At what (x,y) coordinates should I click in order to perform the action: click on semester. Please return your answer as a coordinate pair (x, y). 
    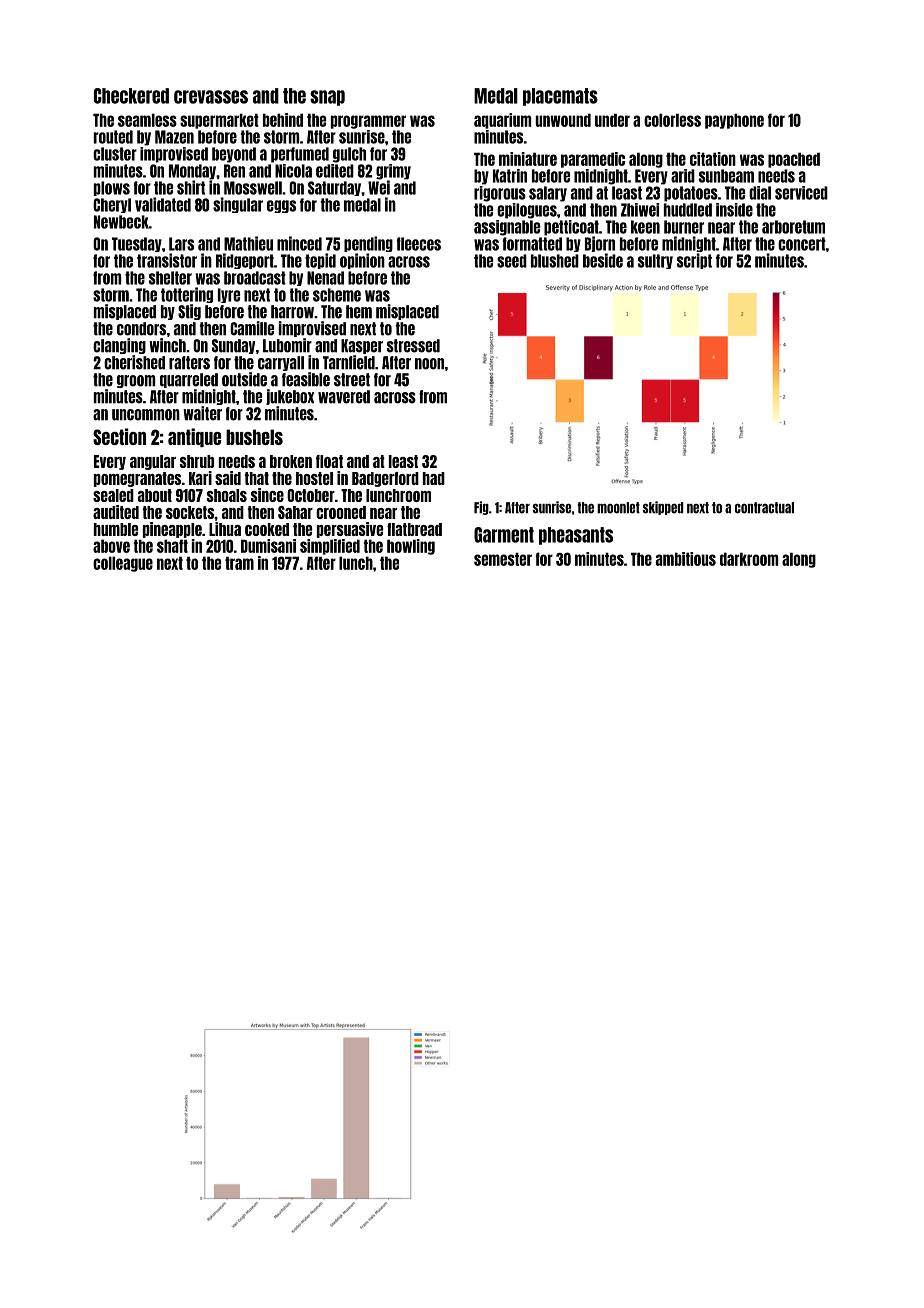
    Looking at the image, I should click on (503, 559).
